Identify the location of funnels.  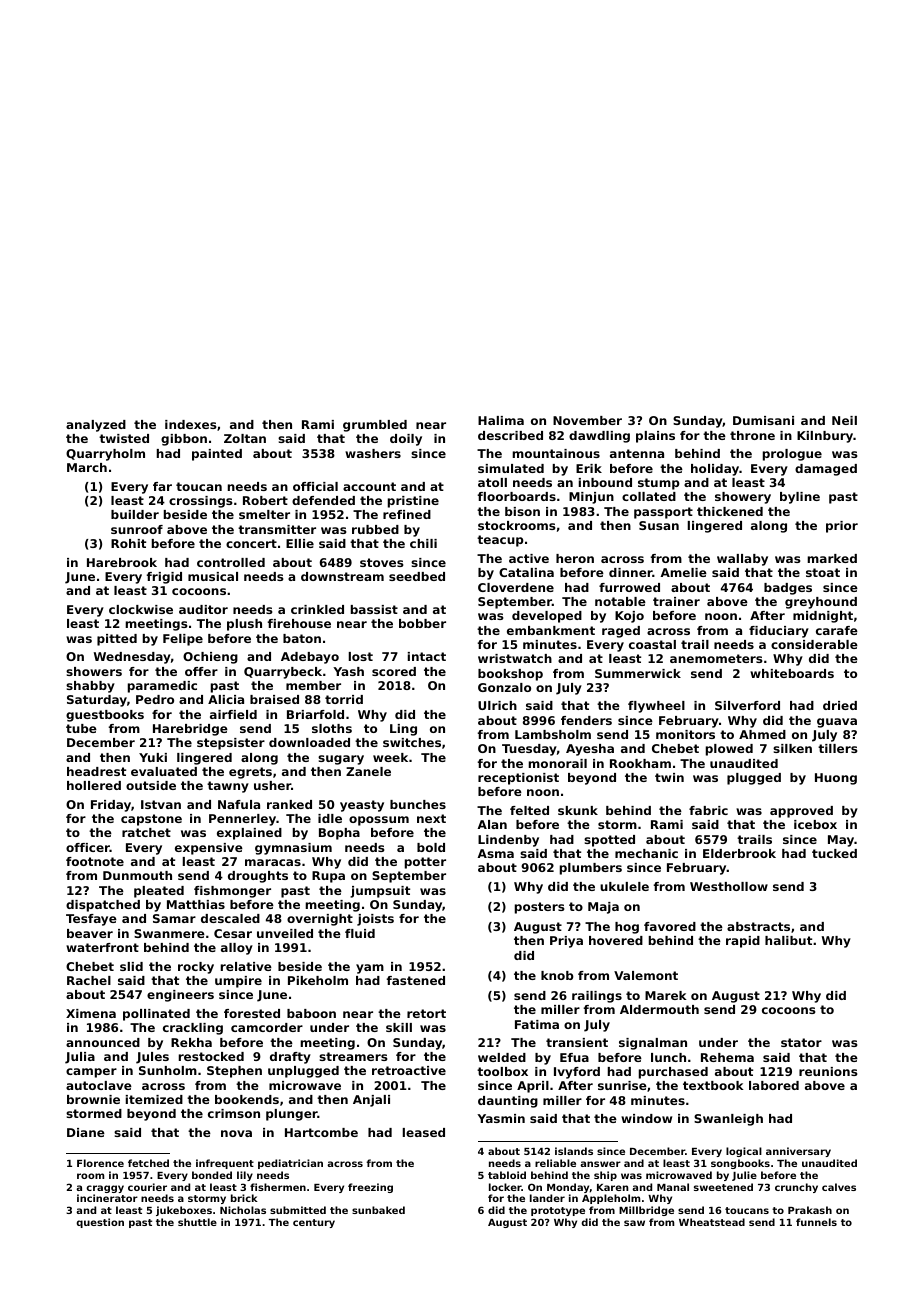
(816, 1222).
